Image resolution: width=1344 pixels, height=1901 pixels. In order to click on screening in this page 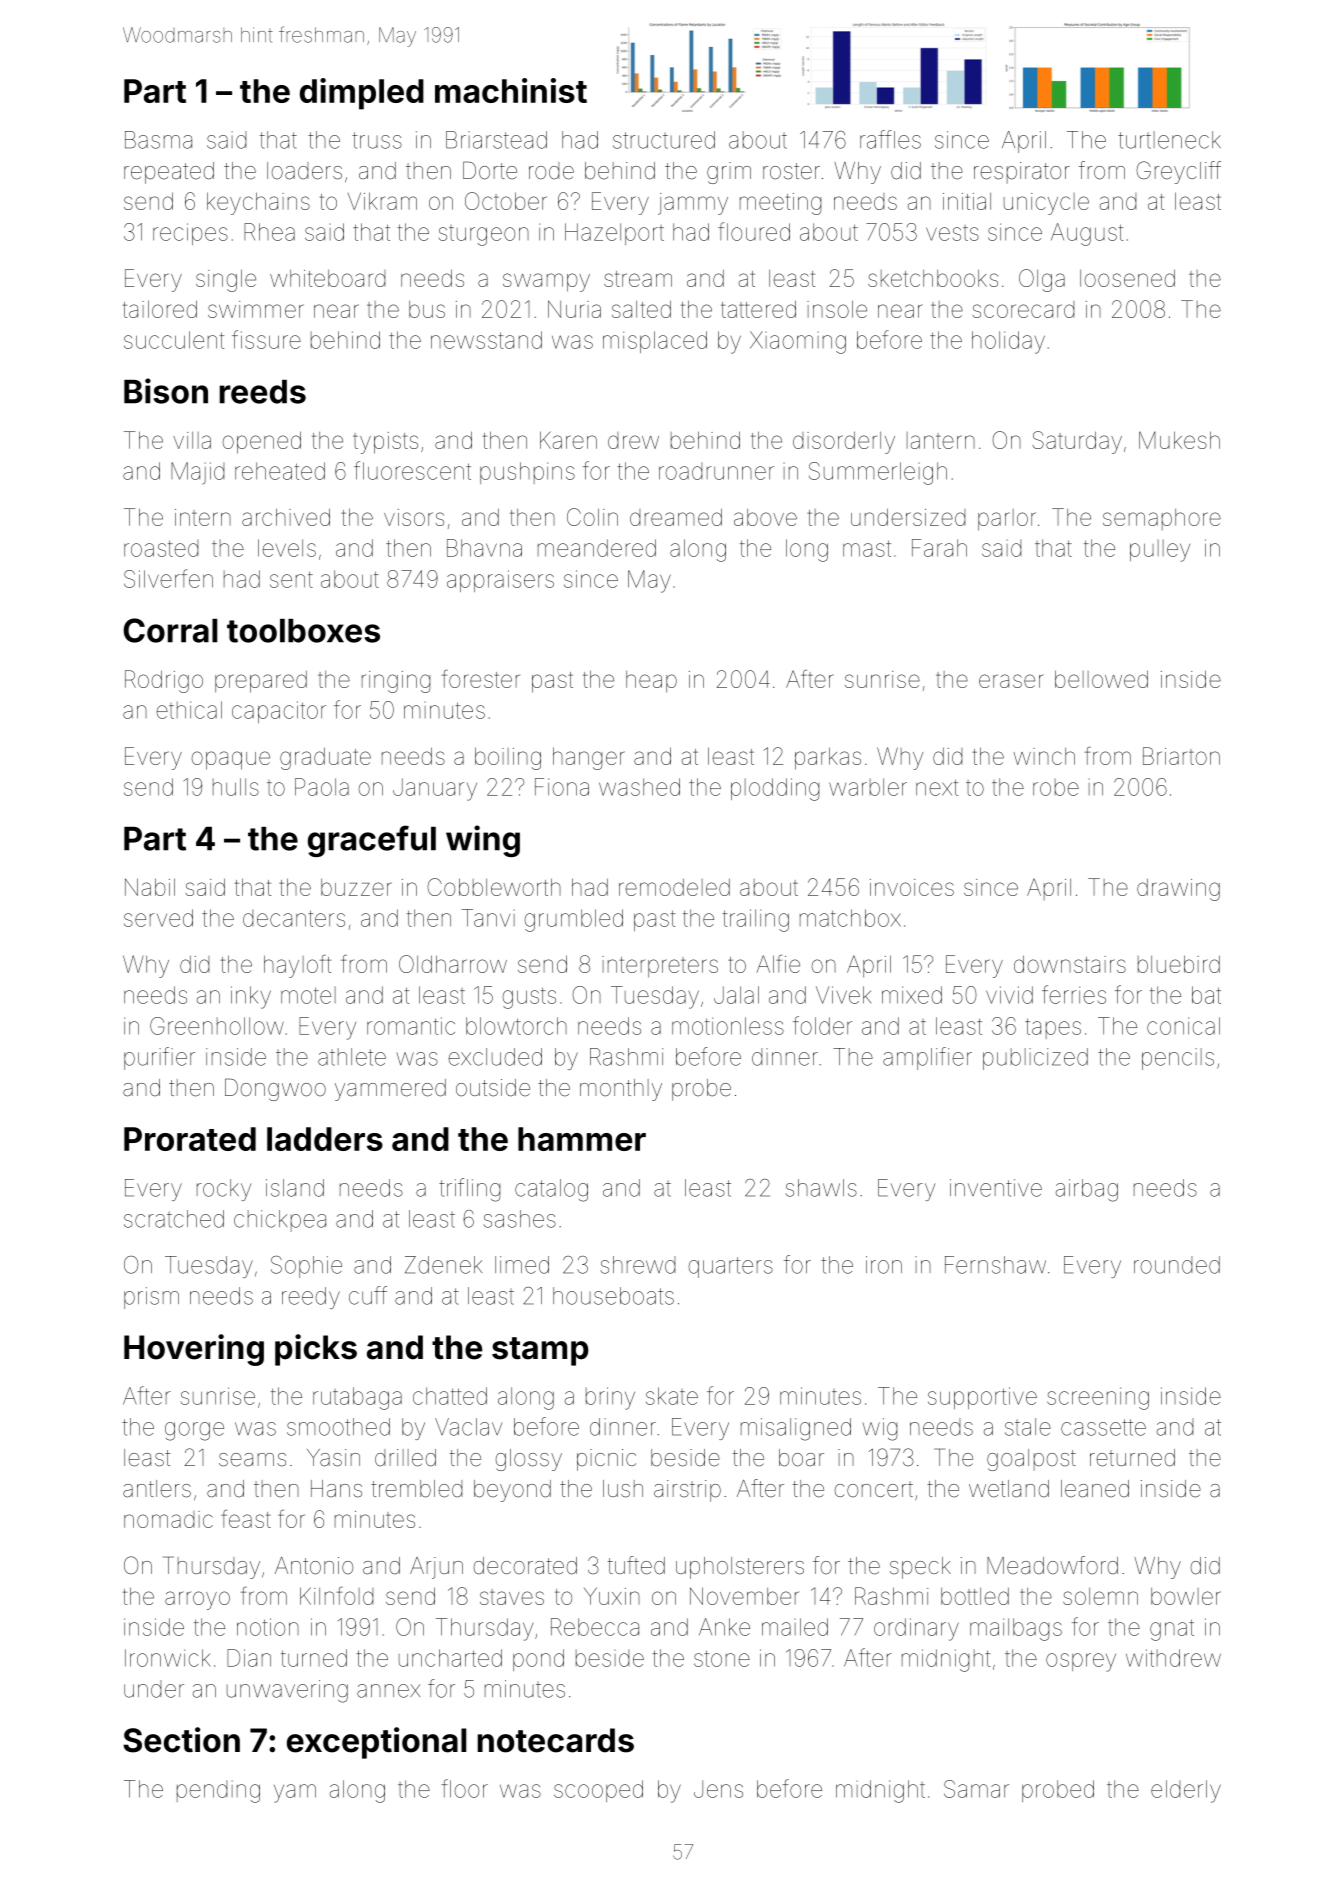, I will do `click(1098, 1398)`.
